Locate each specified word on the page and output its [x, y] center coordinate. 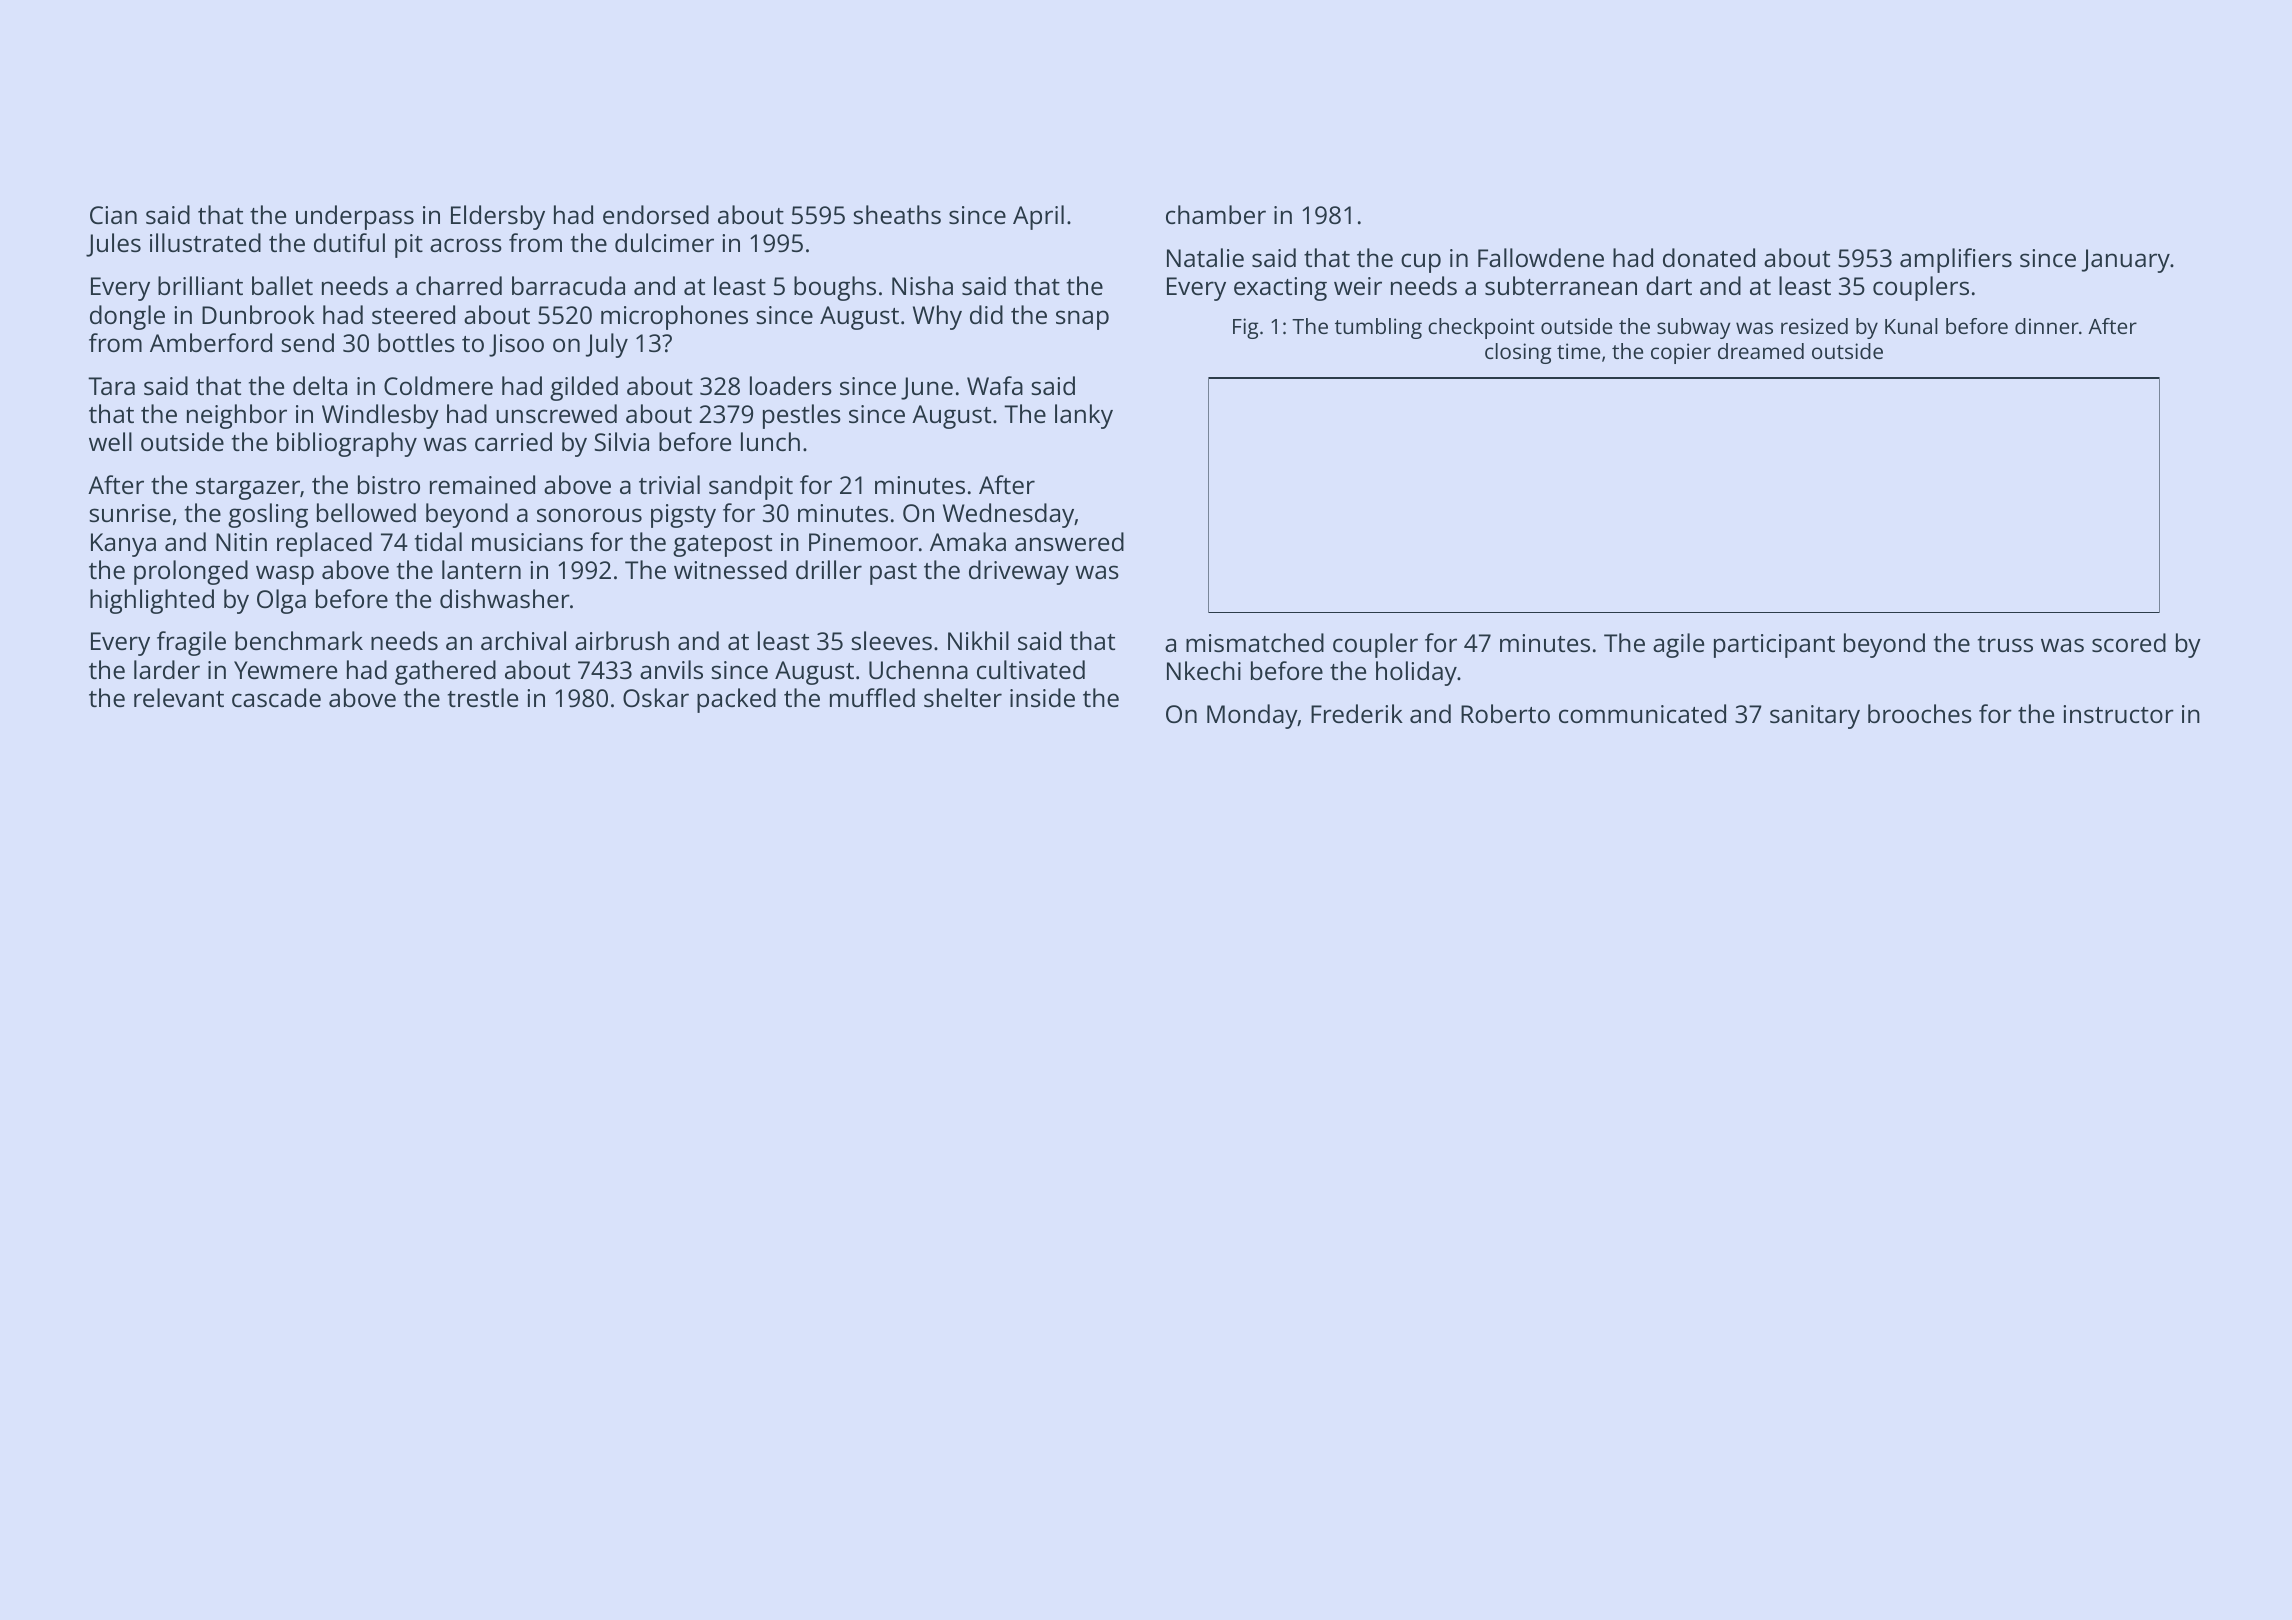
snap [1082, 320]
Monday [1252, 716]
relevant [179, 697]
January [2126, 261]
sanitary [1815, 717]
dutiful [349, 242]
